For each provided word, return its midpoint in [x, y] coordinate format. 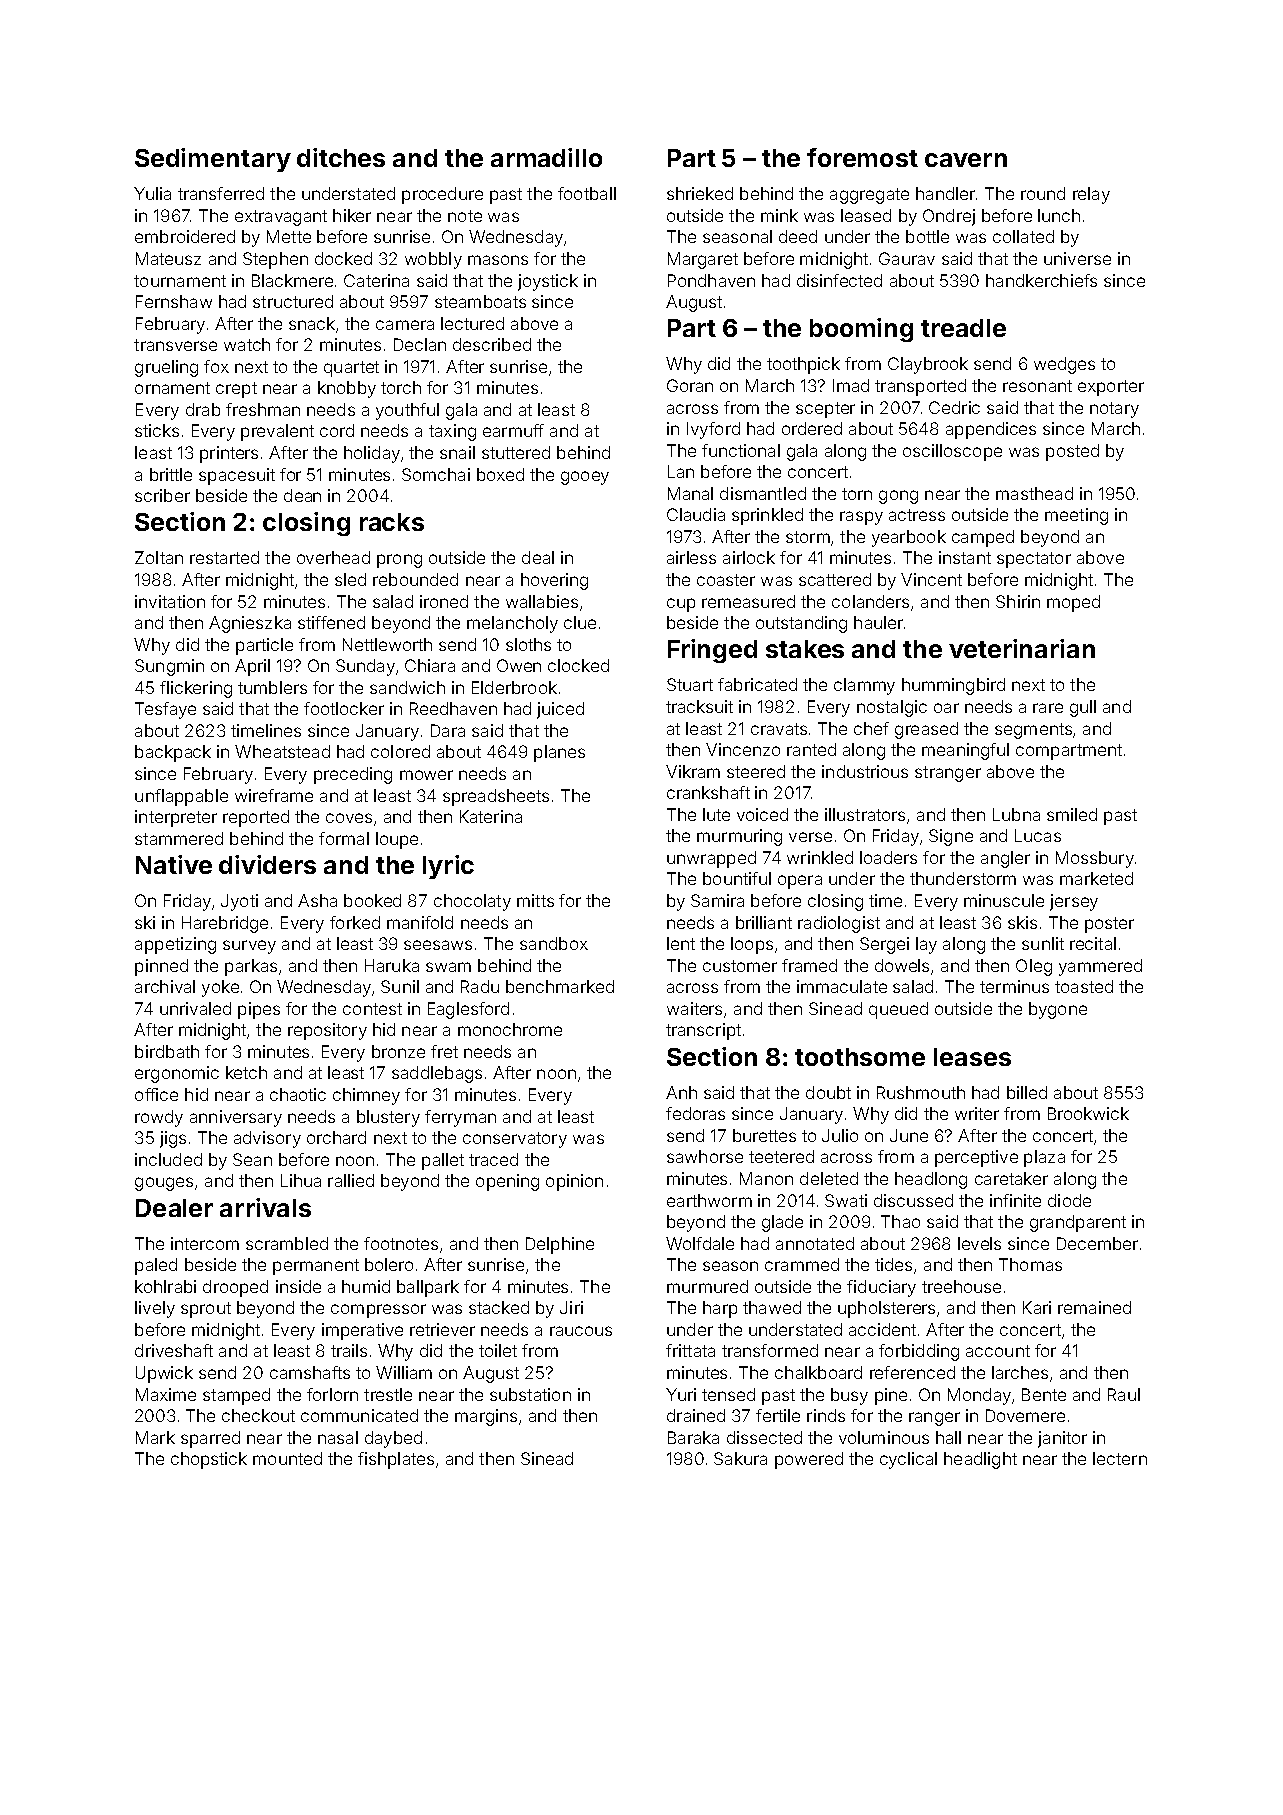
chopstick [209, 1460]
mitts [535, 900]
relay [1091, 195]
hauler [878, 622]
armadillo [546, 157]
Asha [317, 900]
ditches [341, 157]
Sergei [884, 945]
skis [1022, 922]
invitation [170, 601]
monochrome [510, 1029]
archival [165, 986]
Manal [690, 493]
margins [486, 1417]
